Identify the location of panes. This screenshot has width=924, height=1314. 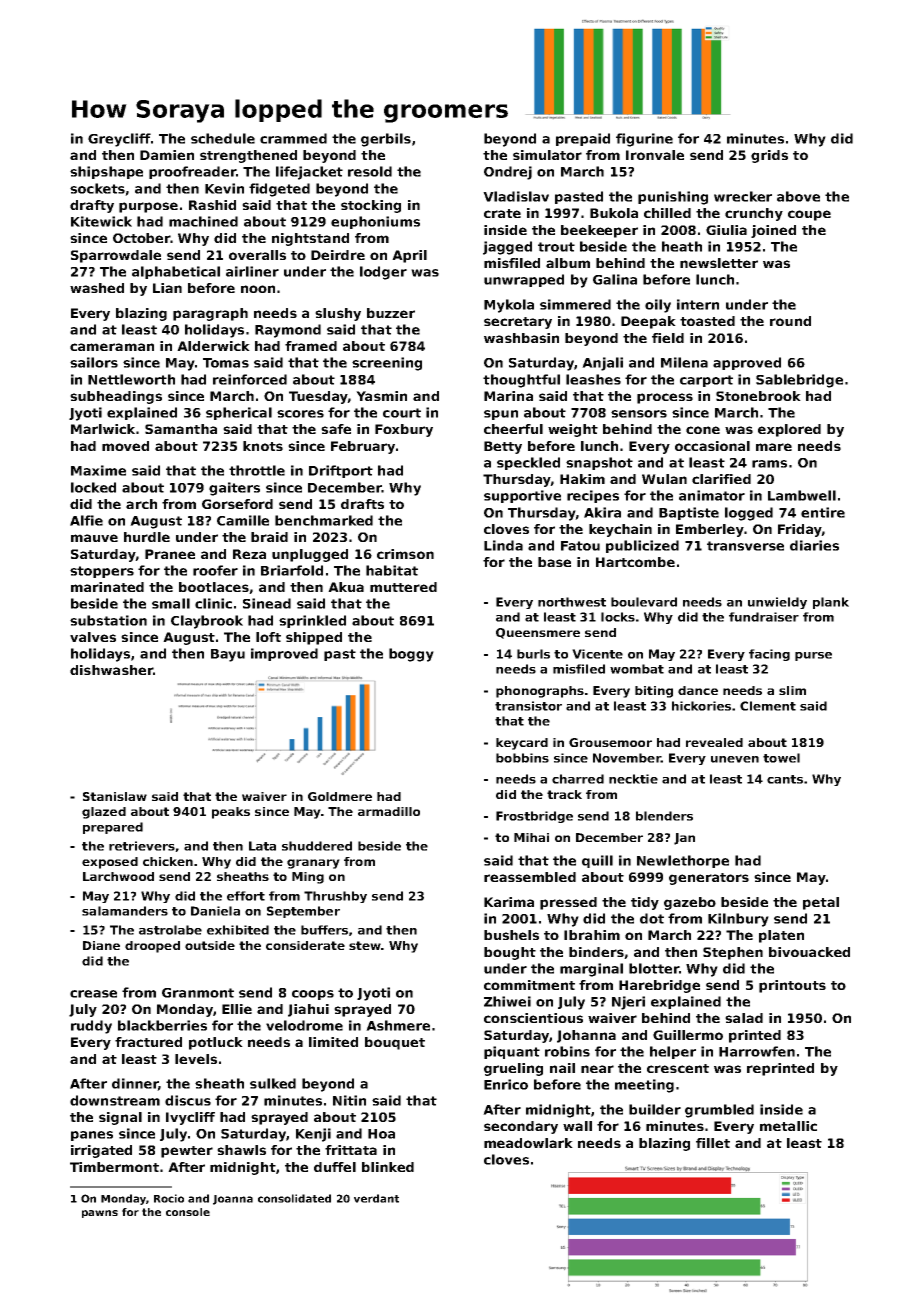
(92, 1136).
